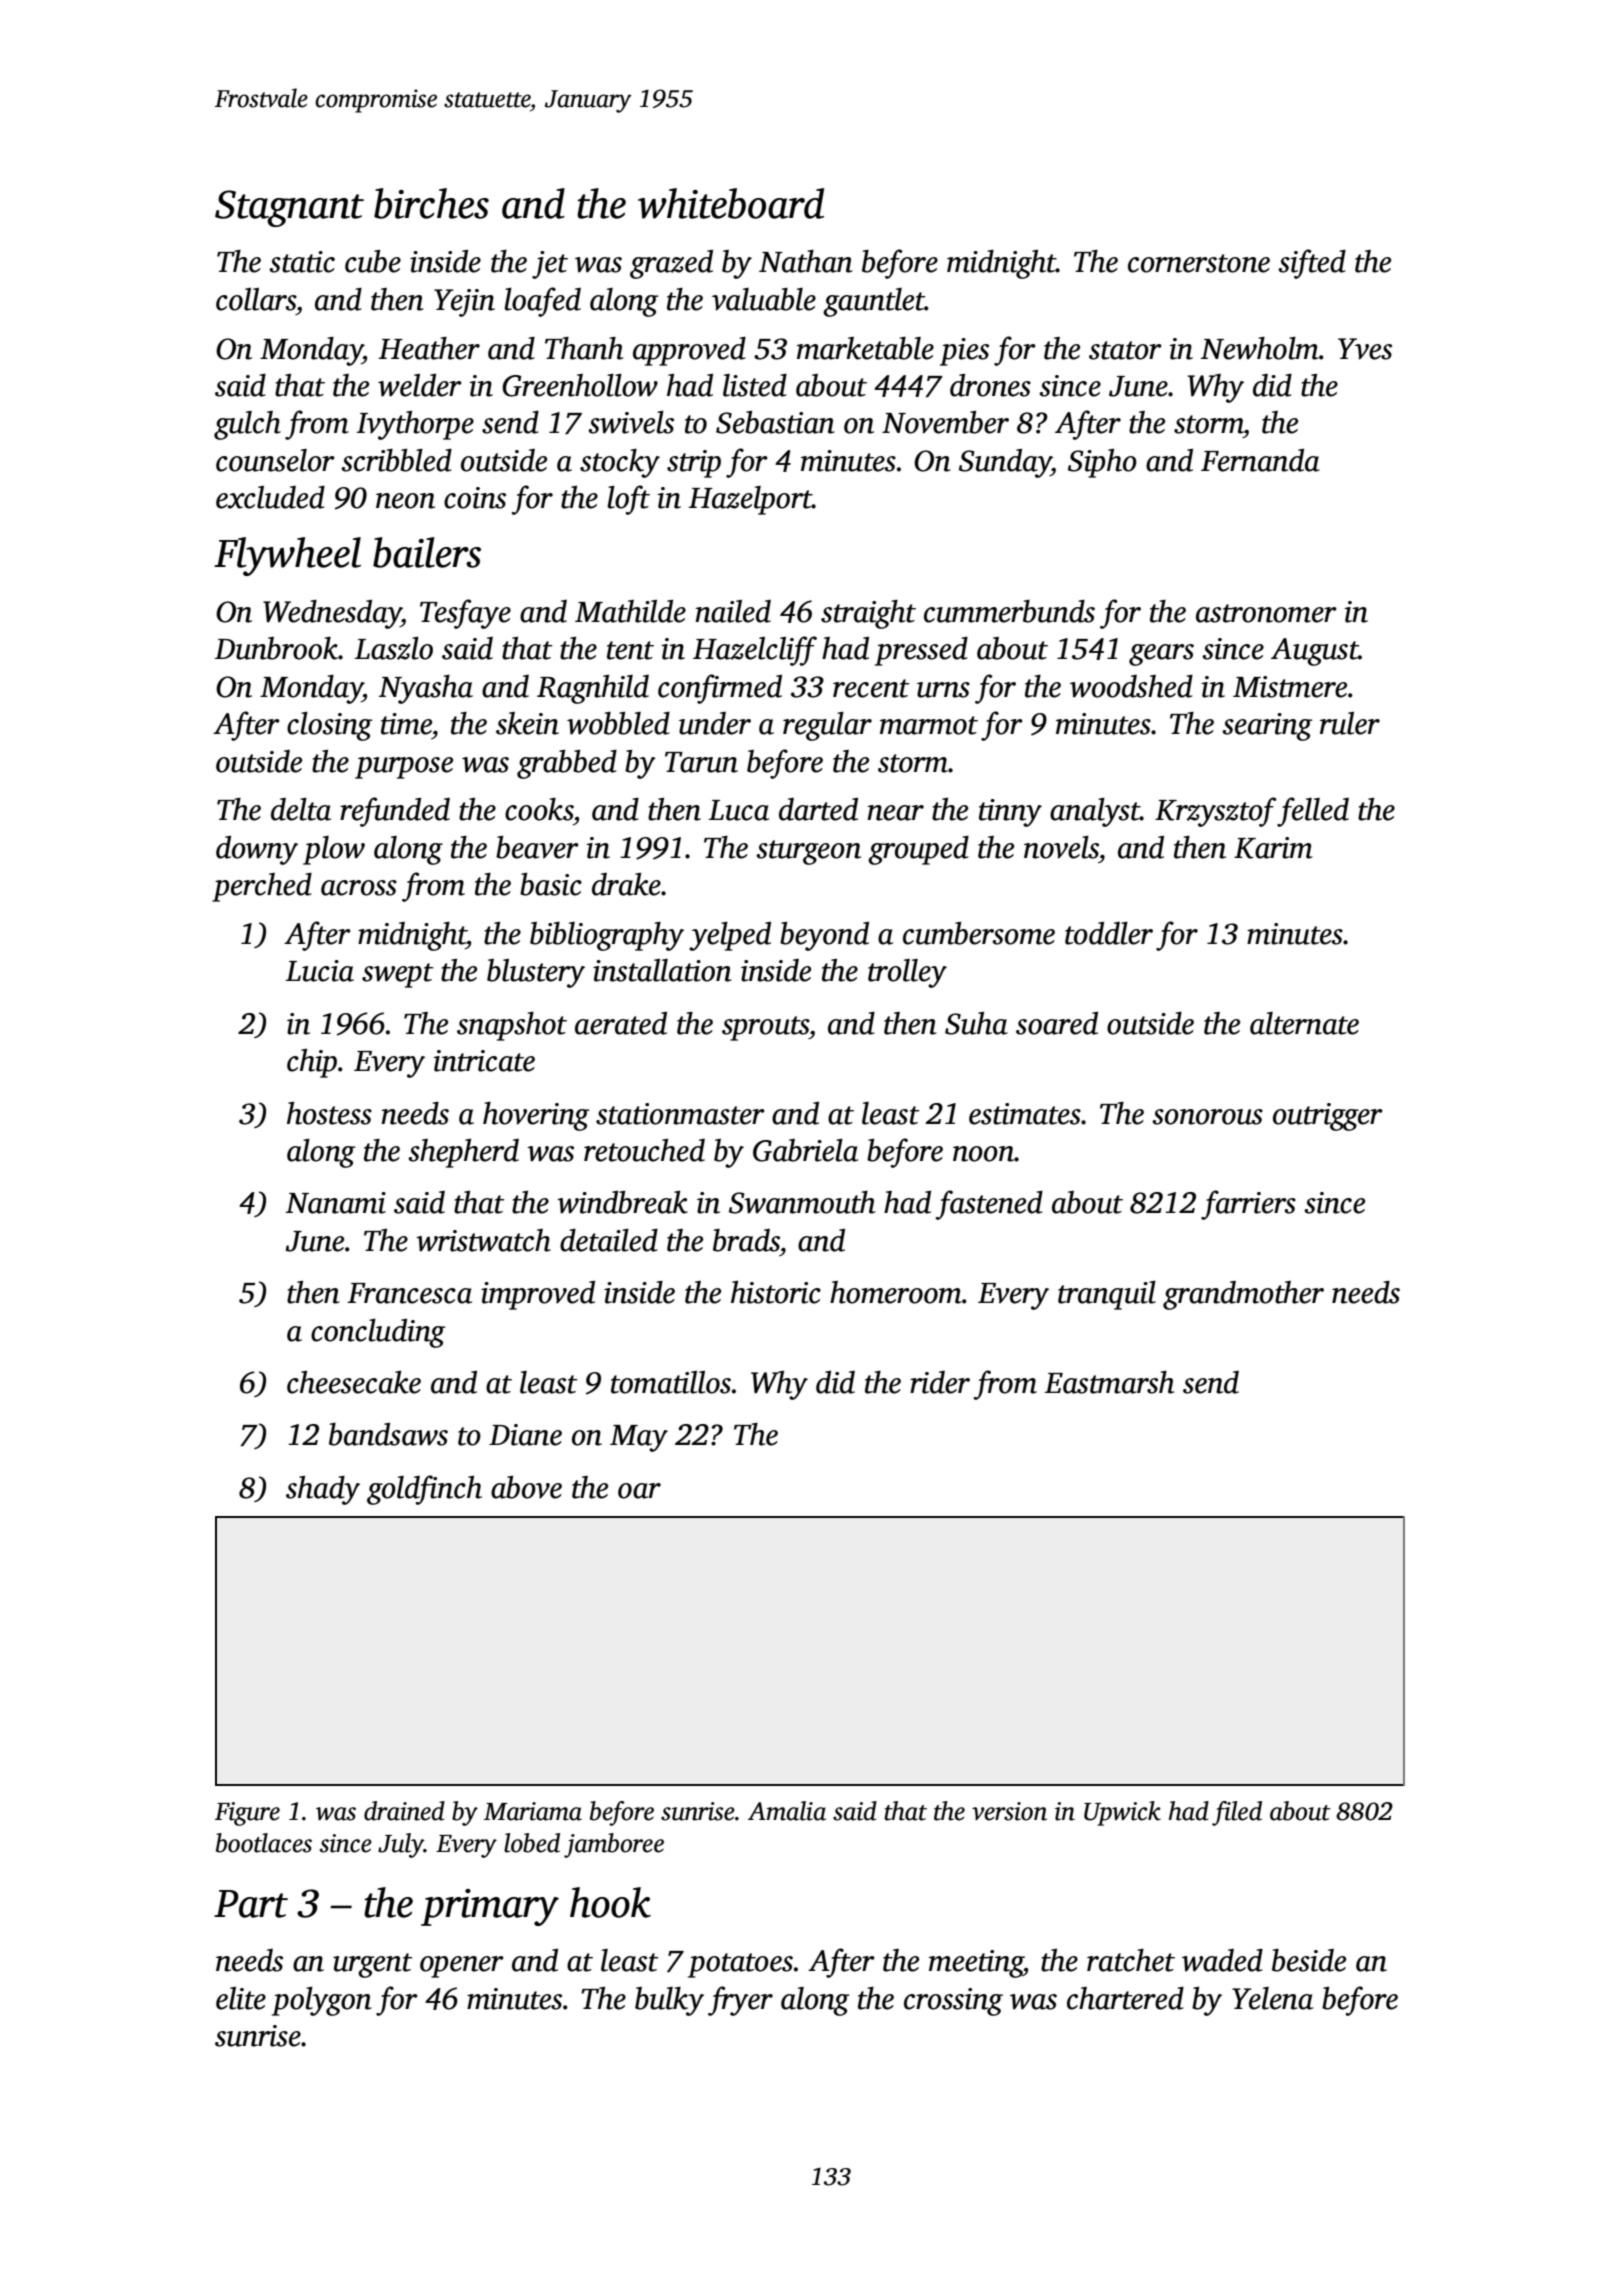 Image resolution: width=1620 pixels, height=2292 pixels. I want to click on woodshed, so click(1131, 686).
